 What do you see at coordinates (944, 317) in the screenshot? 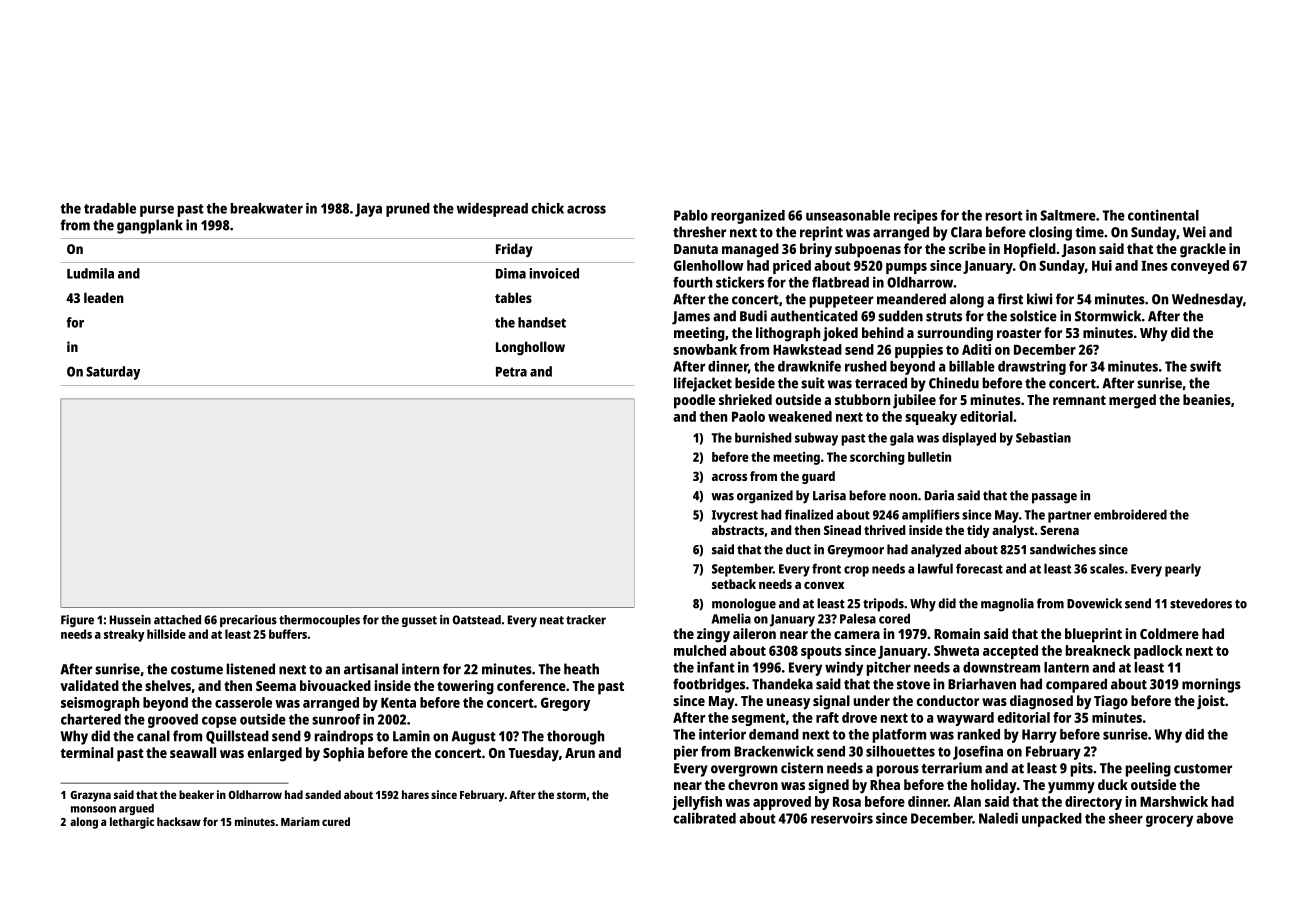
I see `struts` at bounding box center [944, 317].
